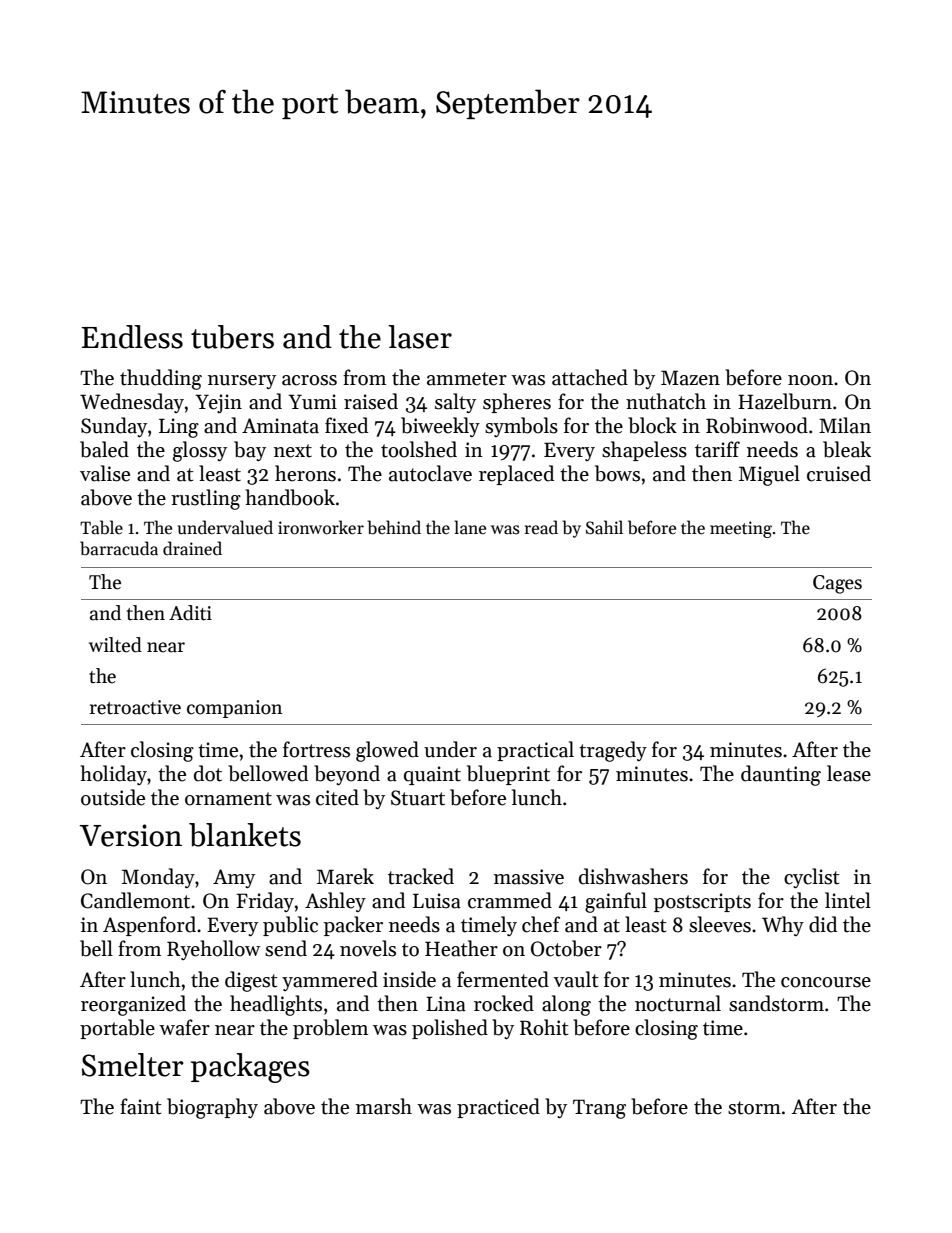  Describe the element at coordinates (309, 380) in the screenshot. I see `across` at that location.
